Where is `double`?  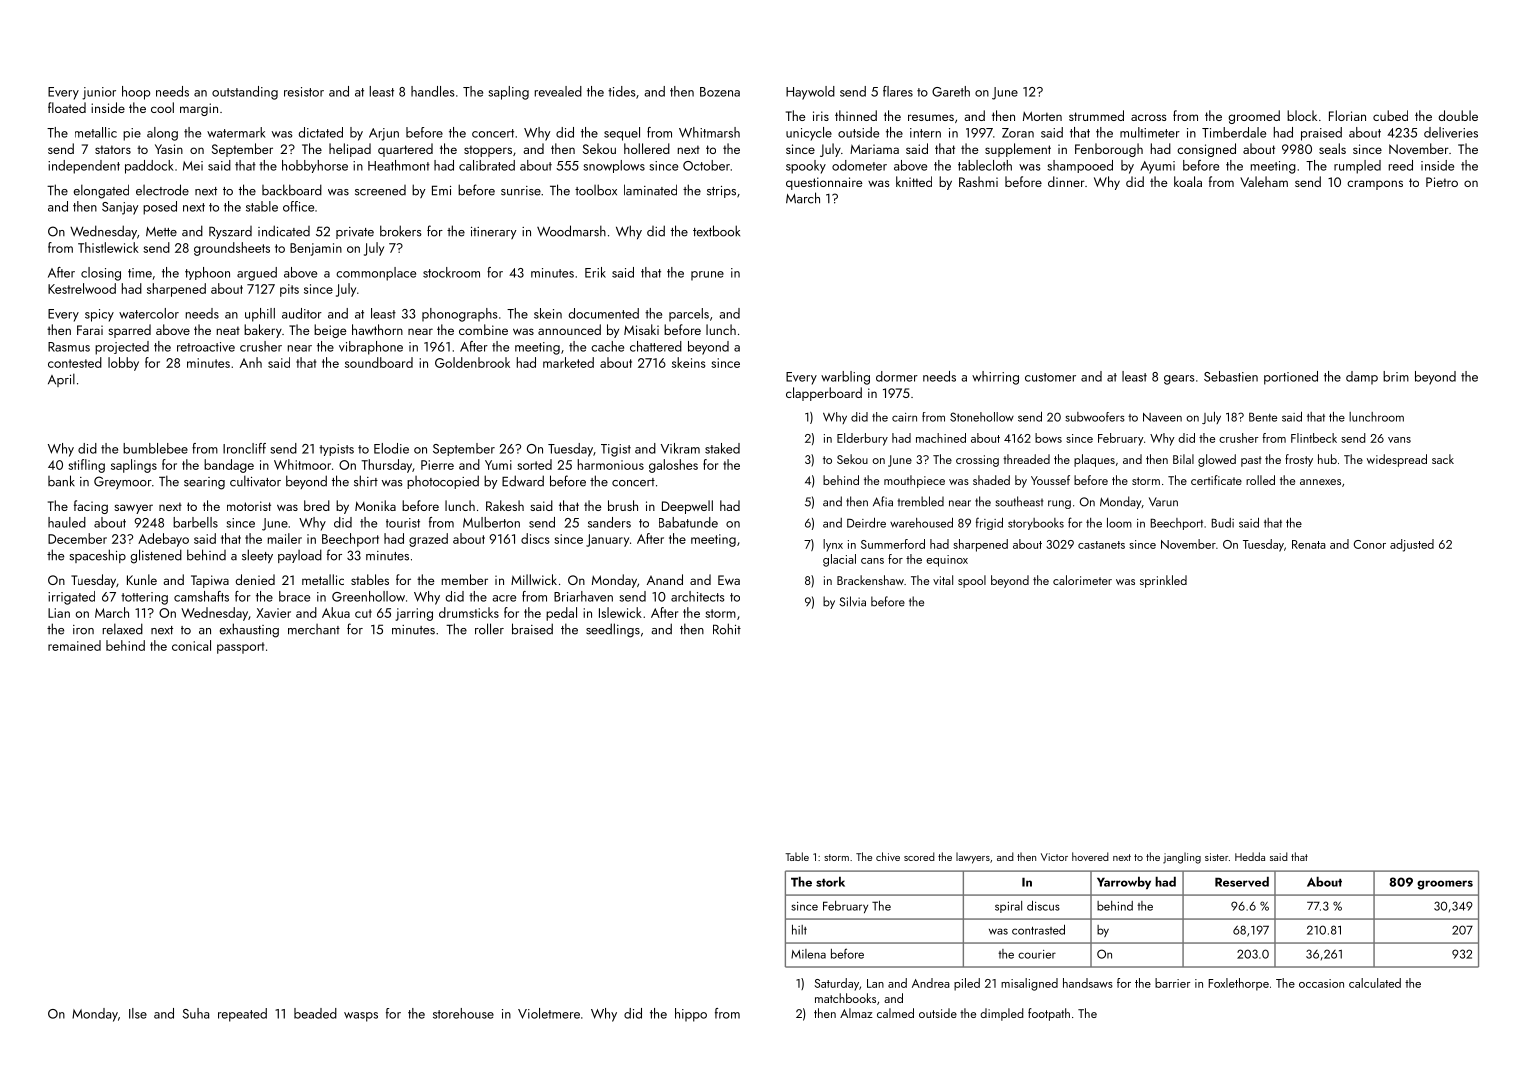 double is located at coordinates (1458, 115).
